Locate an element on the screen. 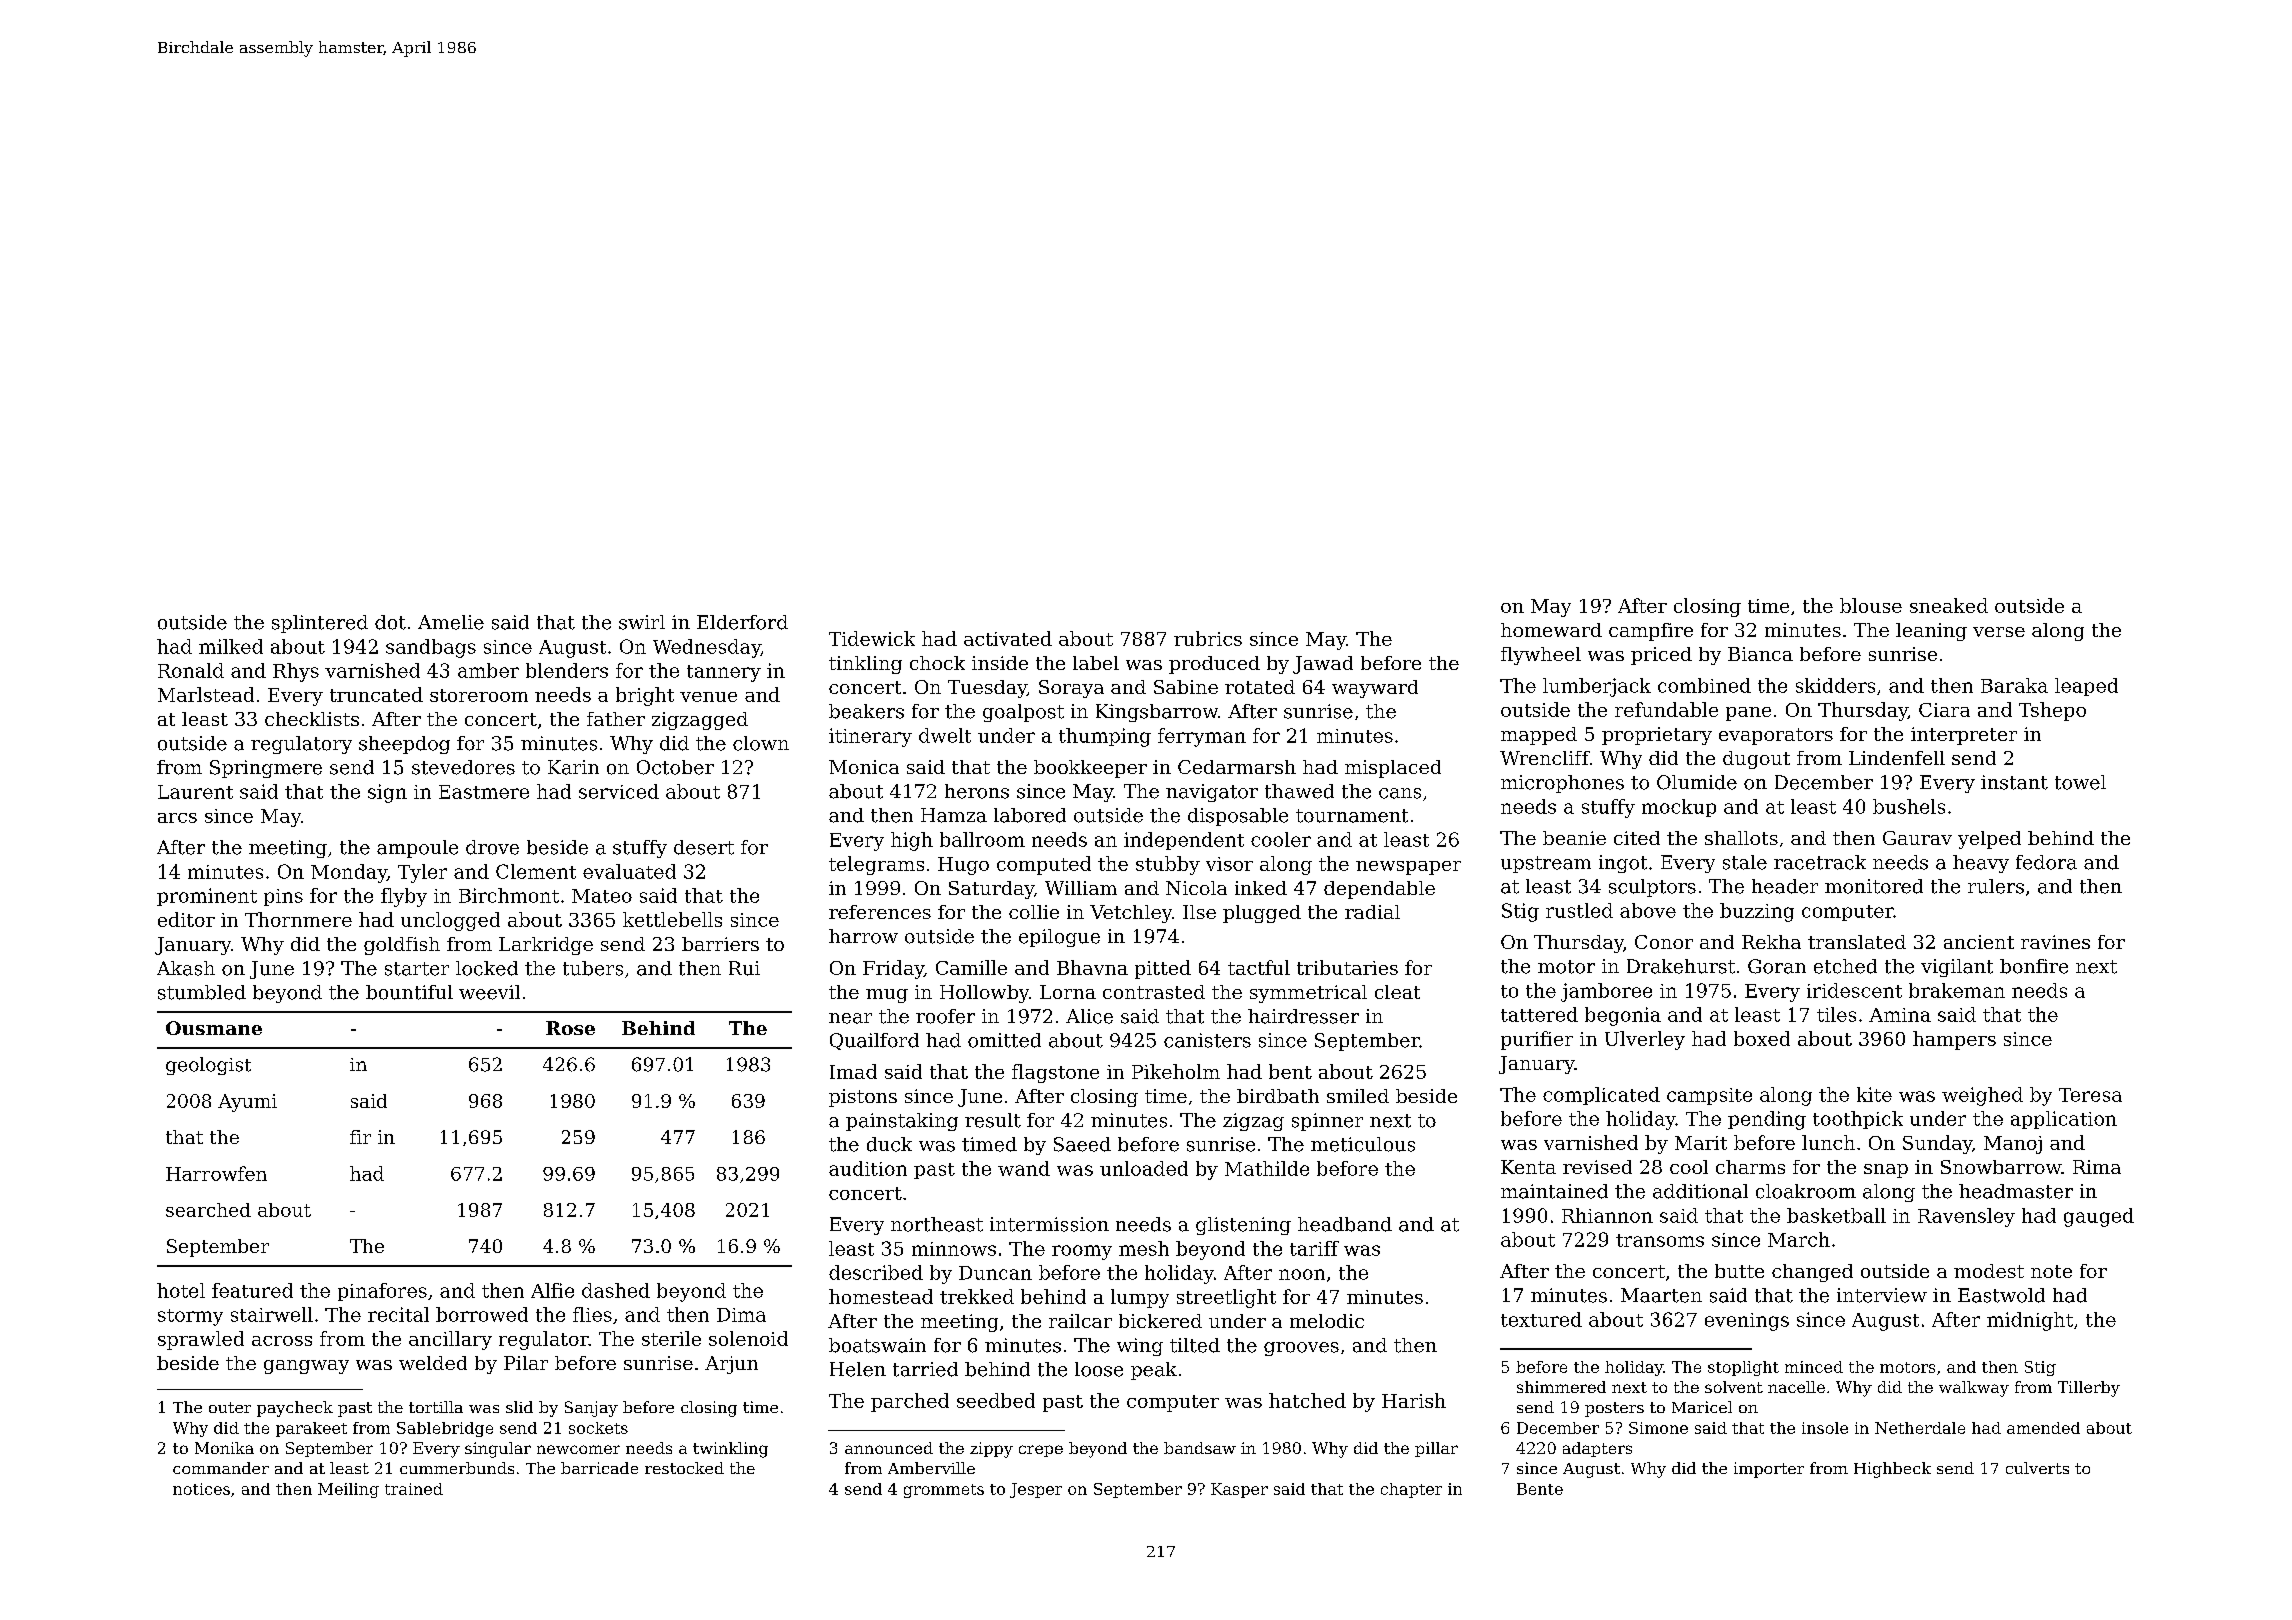 This screenshot has width=2292, height=1620. adapters is located at coordinates (1597, 1449).
